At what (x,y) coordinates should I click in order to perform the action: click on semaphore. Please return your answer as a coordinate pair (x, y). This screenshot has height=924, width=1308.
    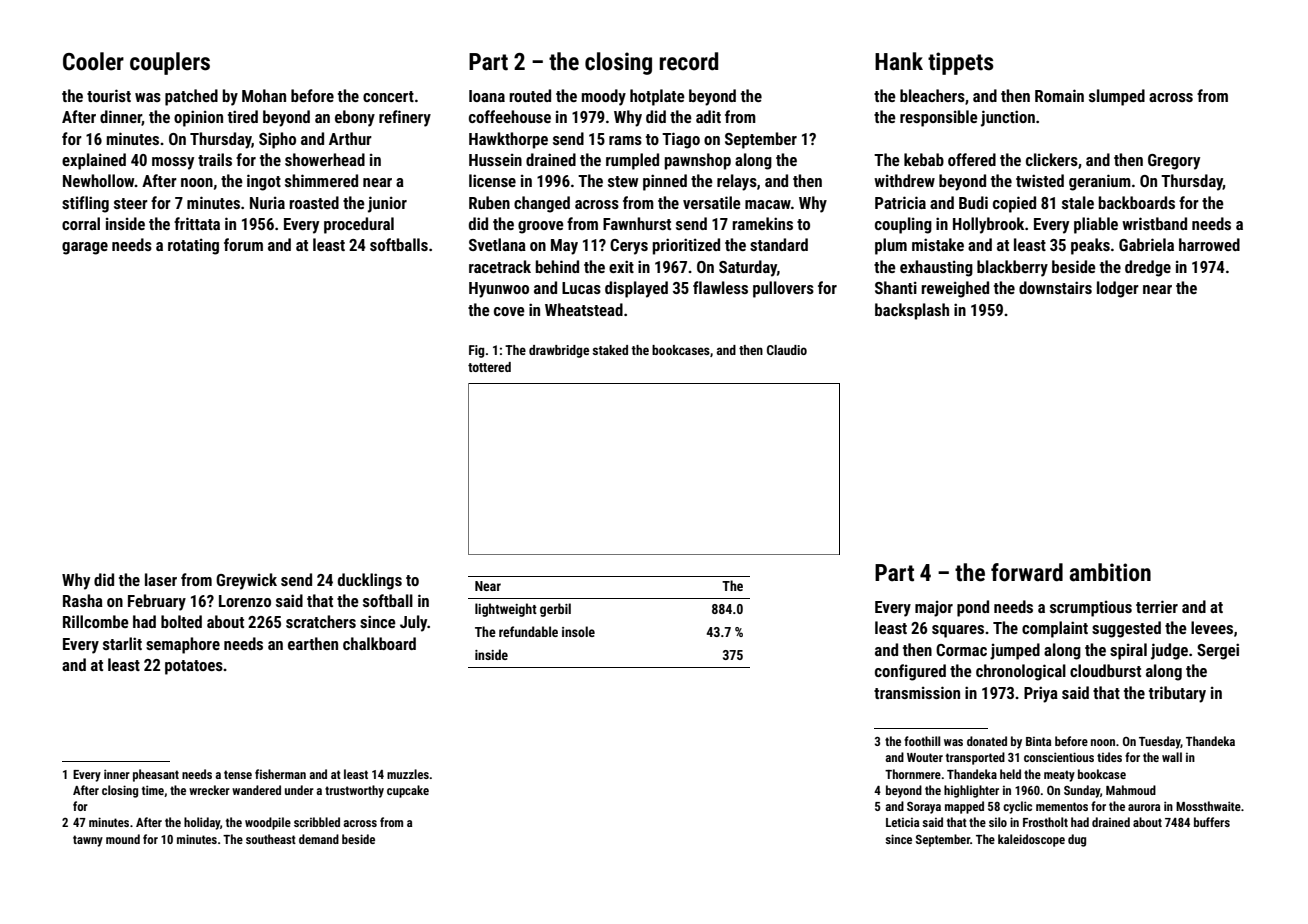
    Looking at the image, I should click on (183, 645).
